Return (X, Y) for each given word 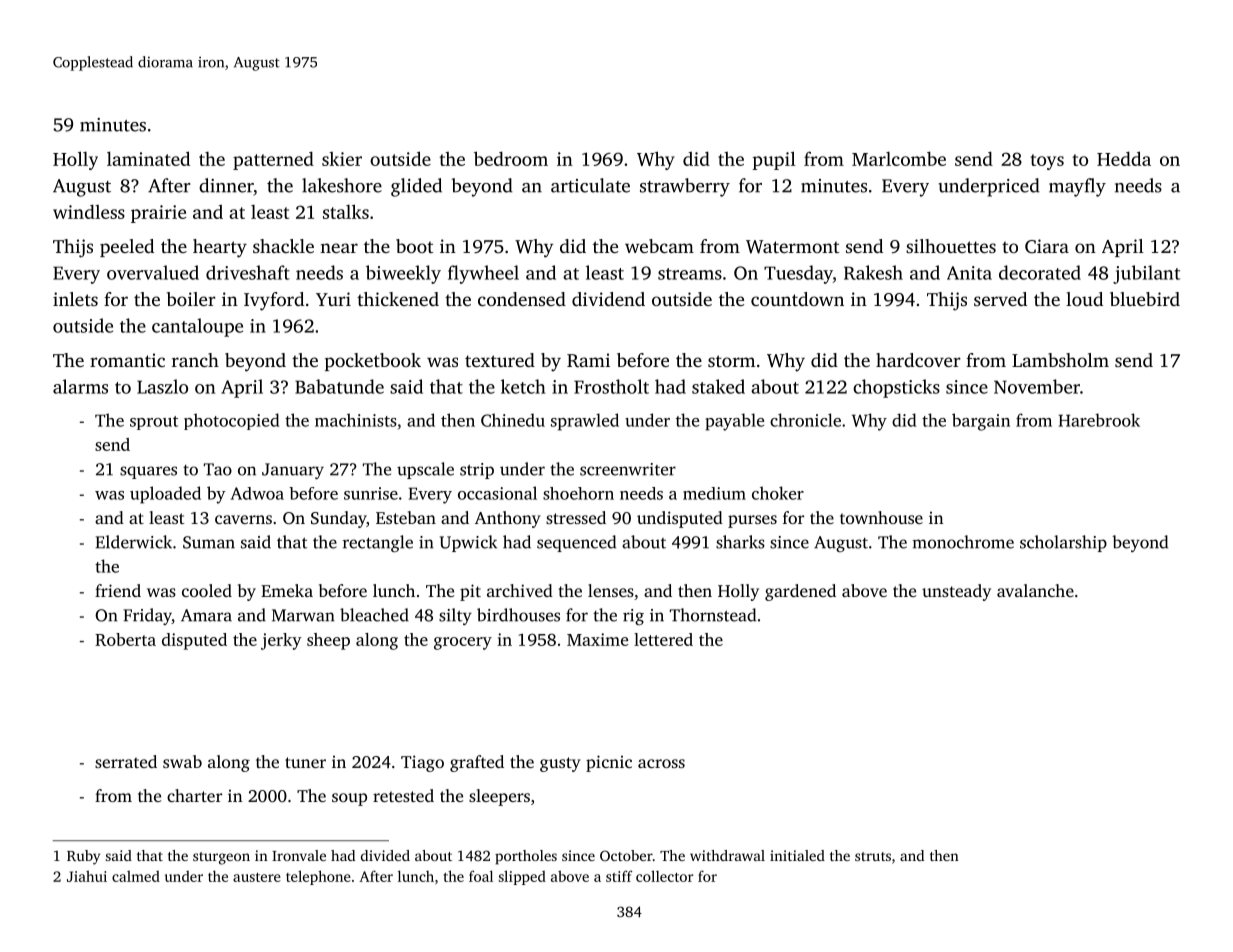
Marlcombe (899, 158)
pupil (774, 160)
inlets (75, 299)
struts (873, 856)
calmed (136, 876)
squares (148, 472)
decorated (1040, 272)
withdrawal (727, 855)
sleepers (499, 797)
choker (778, 493)
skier (342, 159)
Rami (588, 360)
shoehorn (578, 493)
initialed (797, 855)
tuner (305, 762)
